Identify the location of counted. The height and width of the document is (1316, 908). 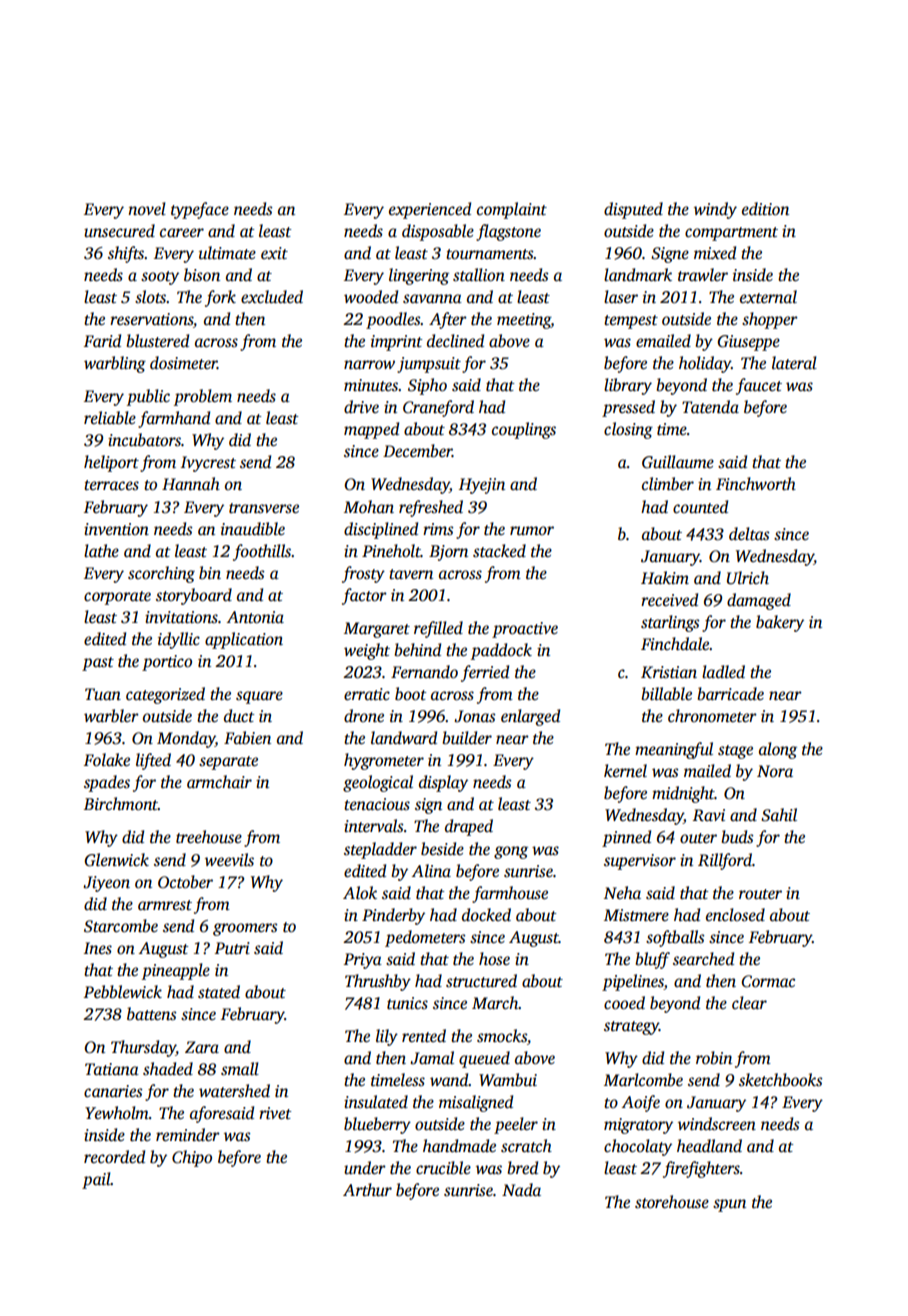
(700, 507).
